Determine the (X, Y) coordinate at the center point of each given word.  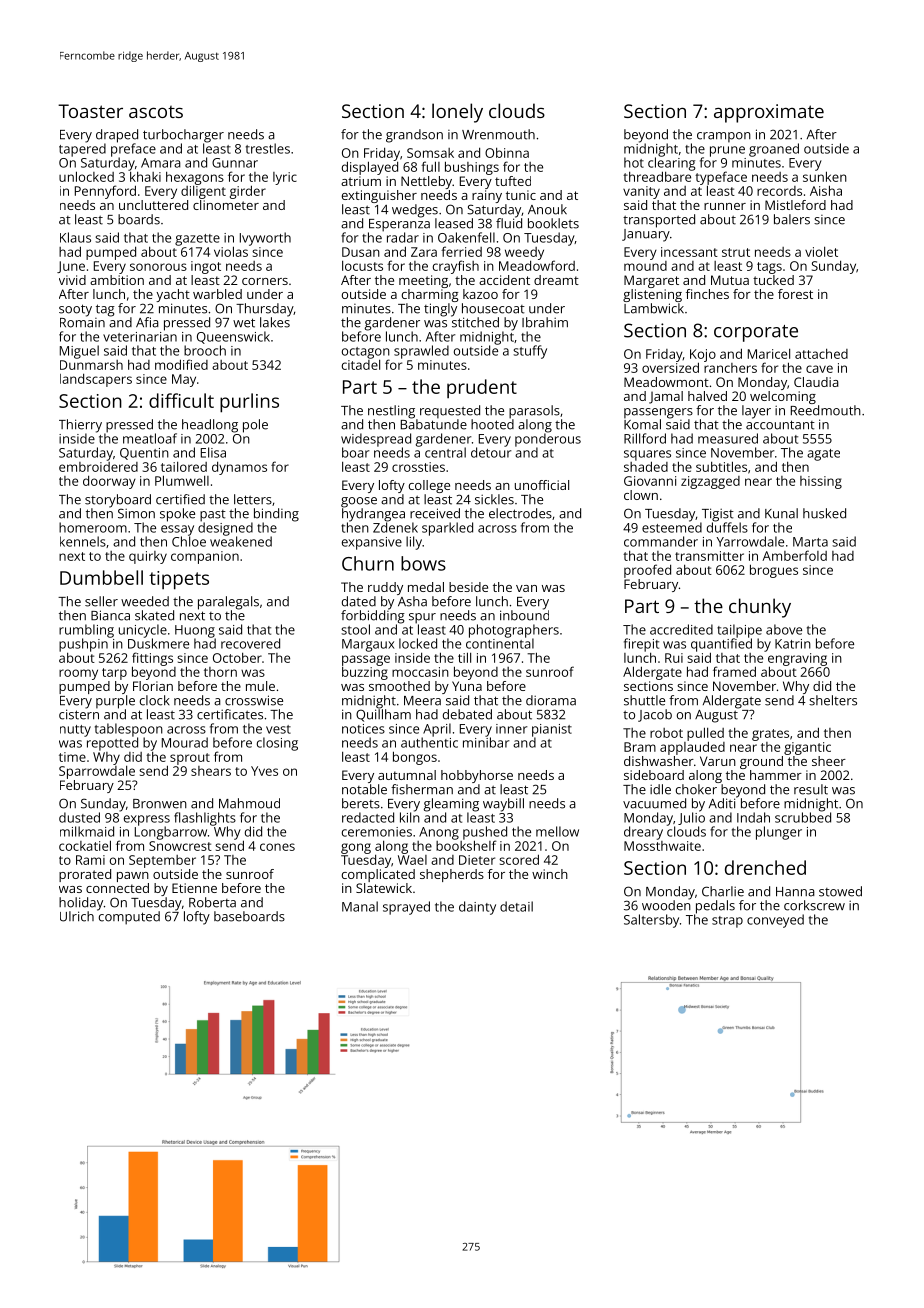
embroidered (98, 467)
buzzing (365, 673)
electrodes (520, 513)
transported (659, 221)
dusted (79, 817)
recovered (250, 643)
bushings (472, 168)
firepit (641, 645)
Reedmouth (826, 410)
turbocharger (183, 136)
